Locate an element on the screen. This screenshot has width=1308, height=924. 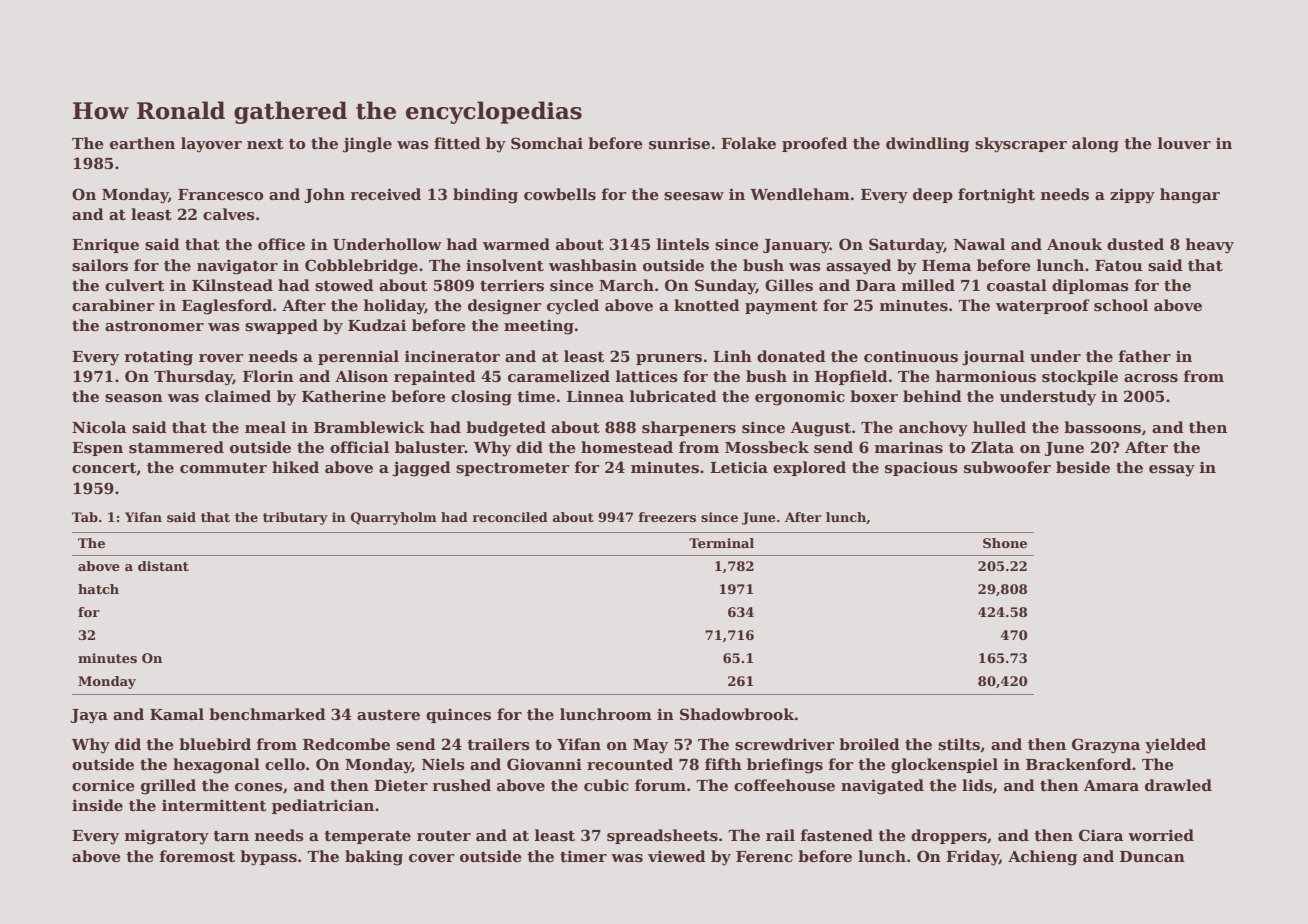
father is located at coordinates (1145, 356).
